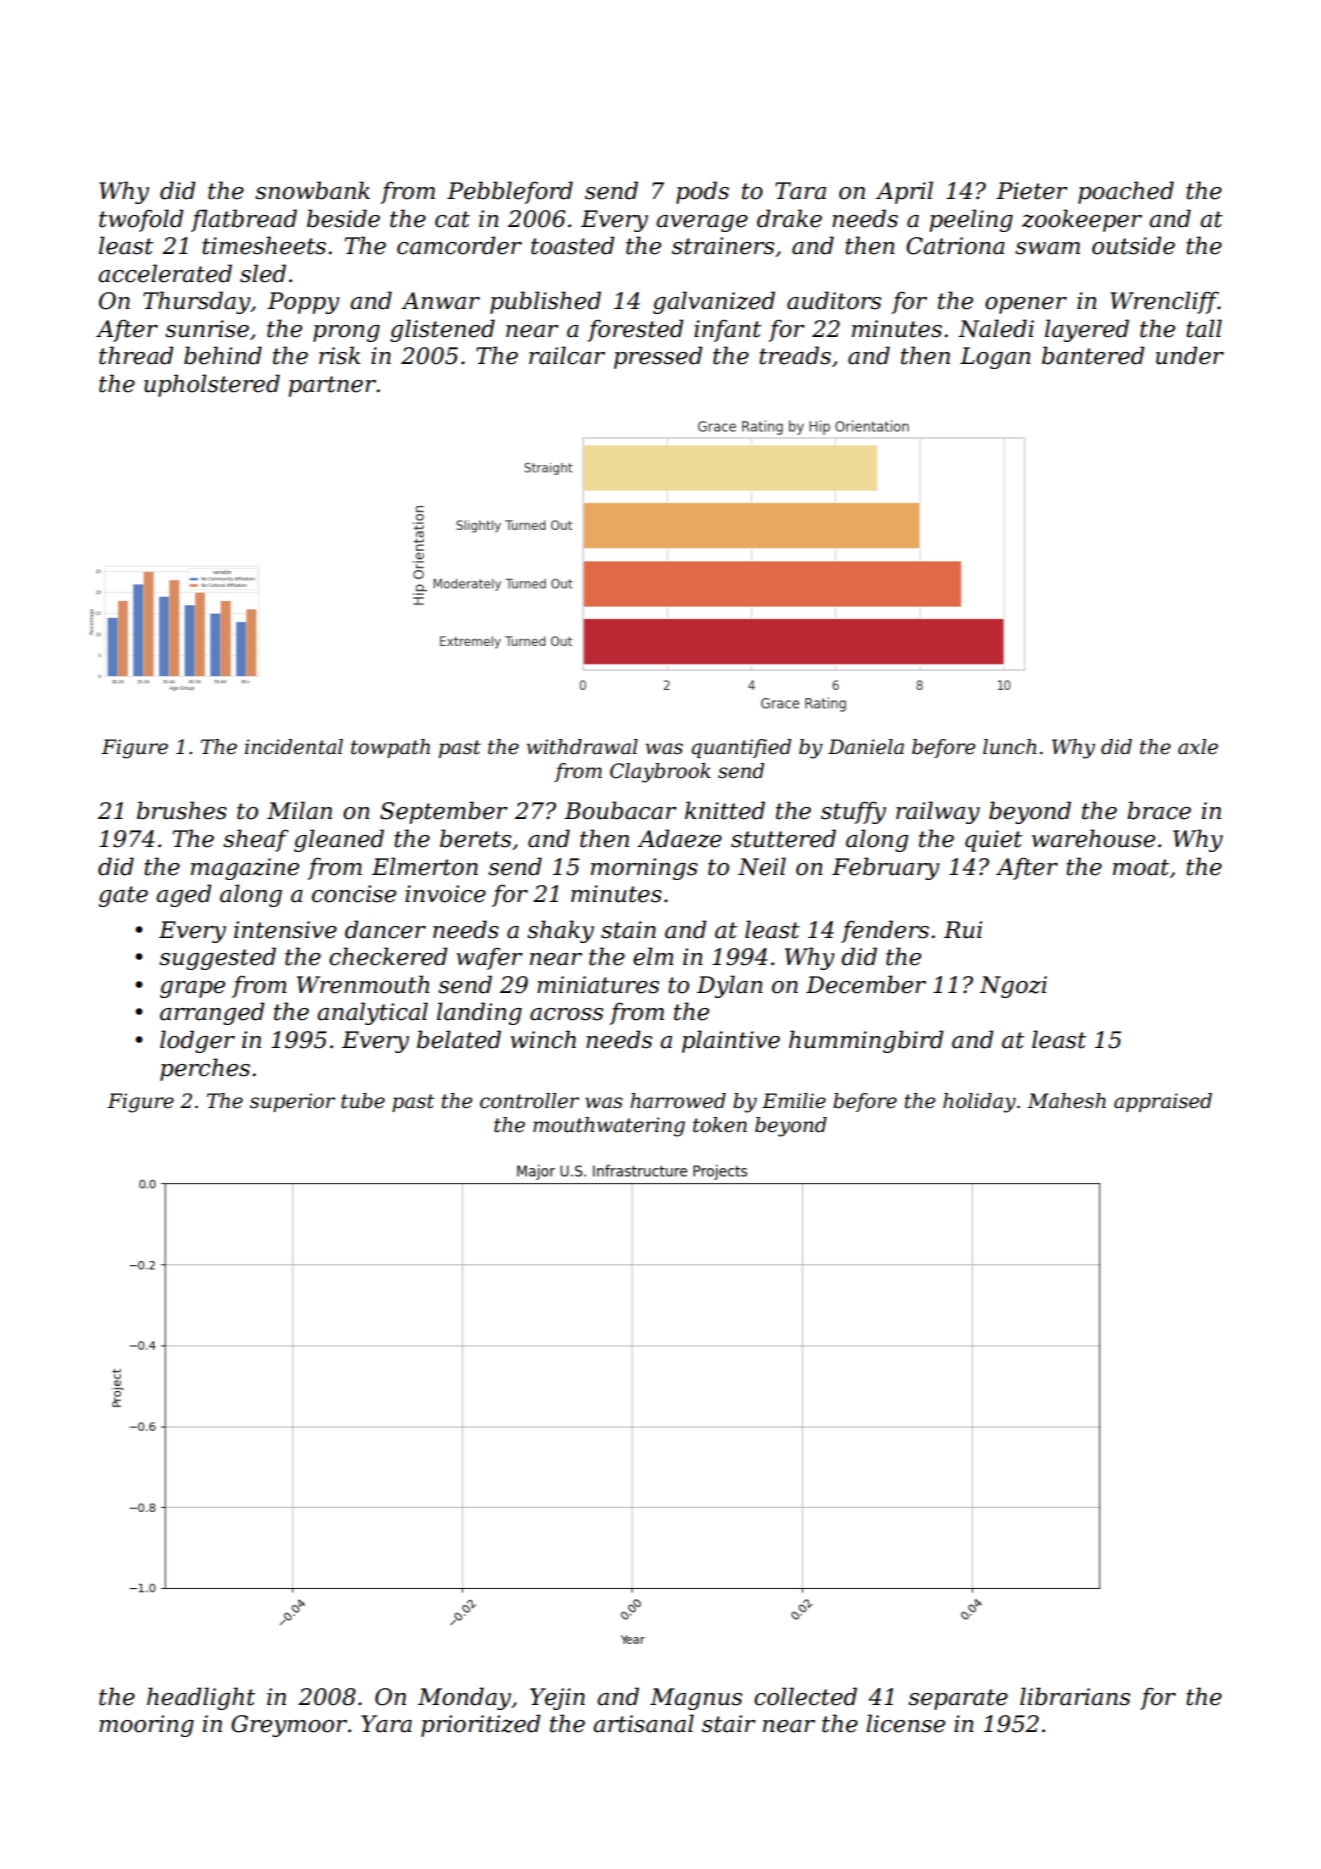 The width and height of the screenshot is (1321, 1869). Describe the element at coordinates (207, 329) in the screenshot. I see `sunrise` at that location.
